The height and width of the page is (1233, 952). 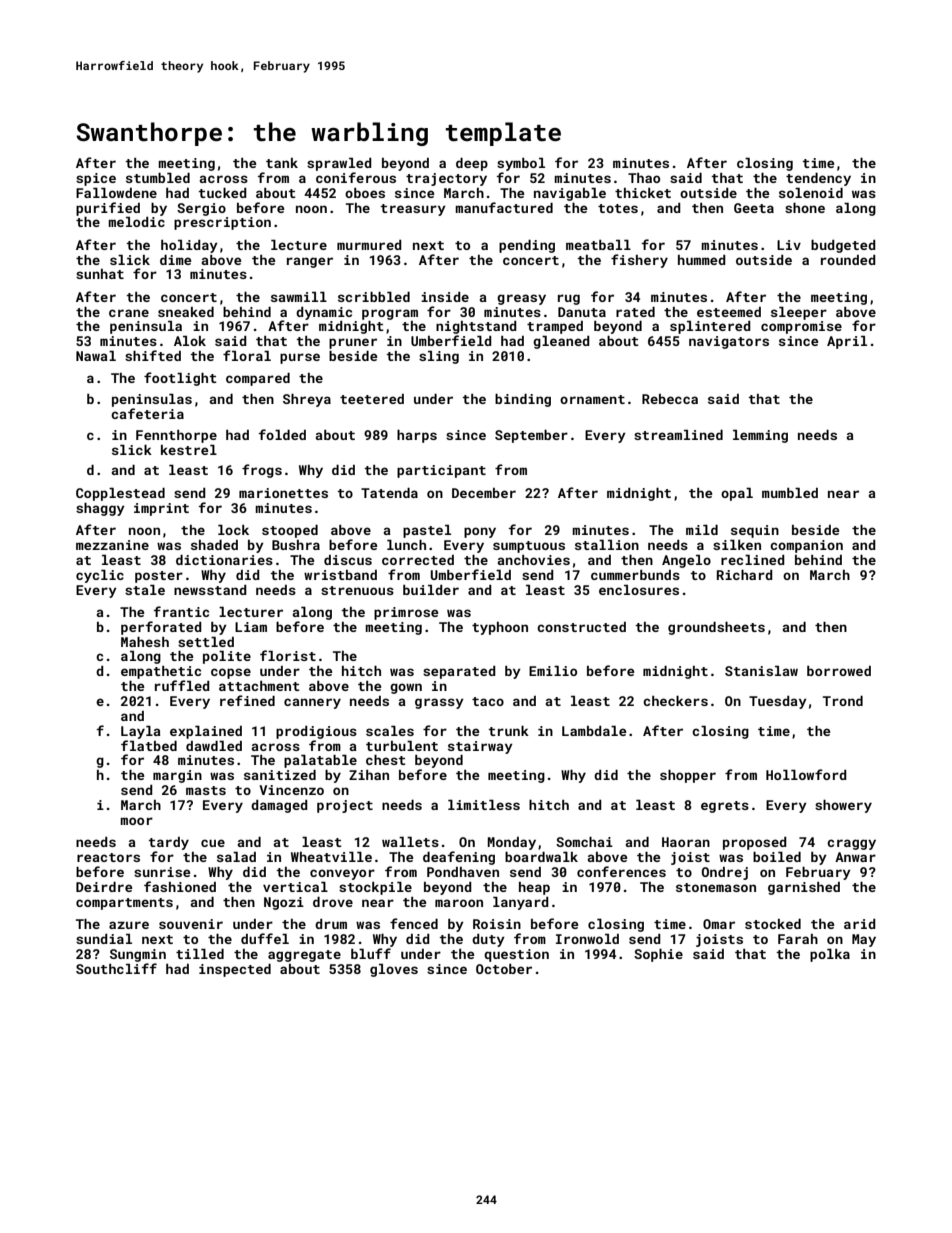 What do you see at coordinates (108, 209) in the page?
I see `purified` at bounding box center [108, 209].
